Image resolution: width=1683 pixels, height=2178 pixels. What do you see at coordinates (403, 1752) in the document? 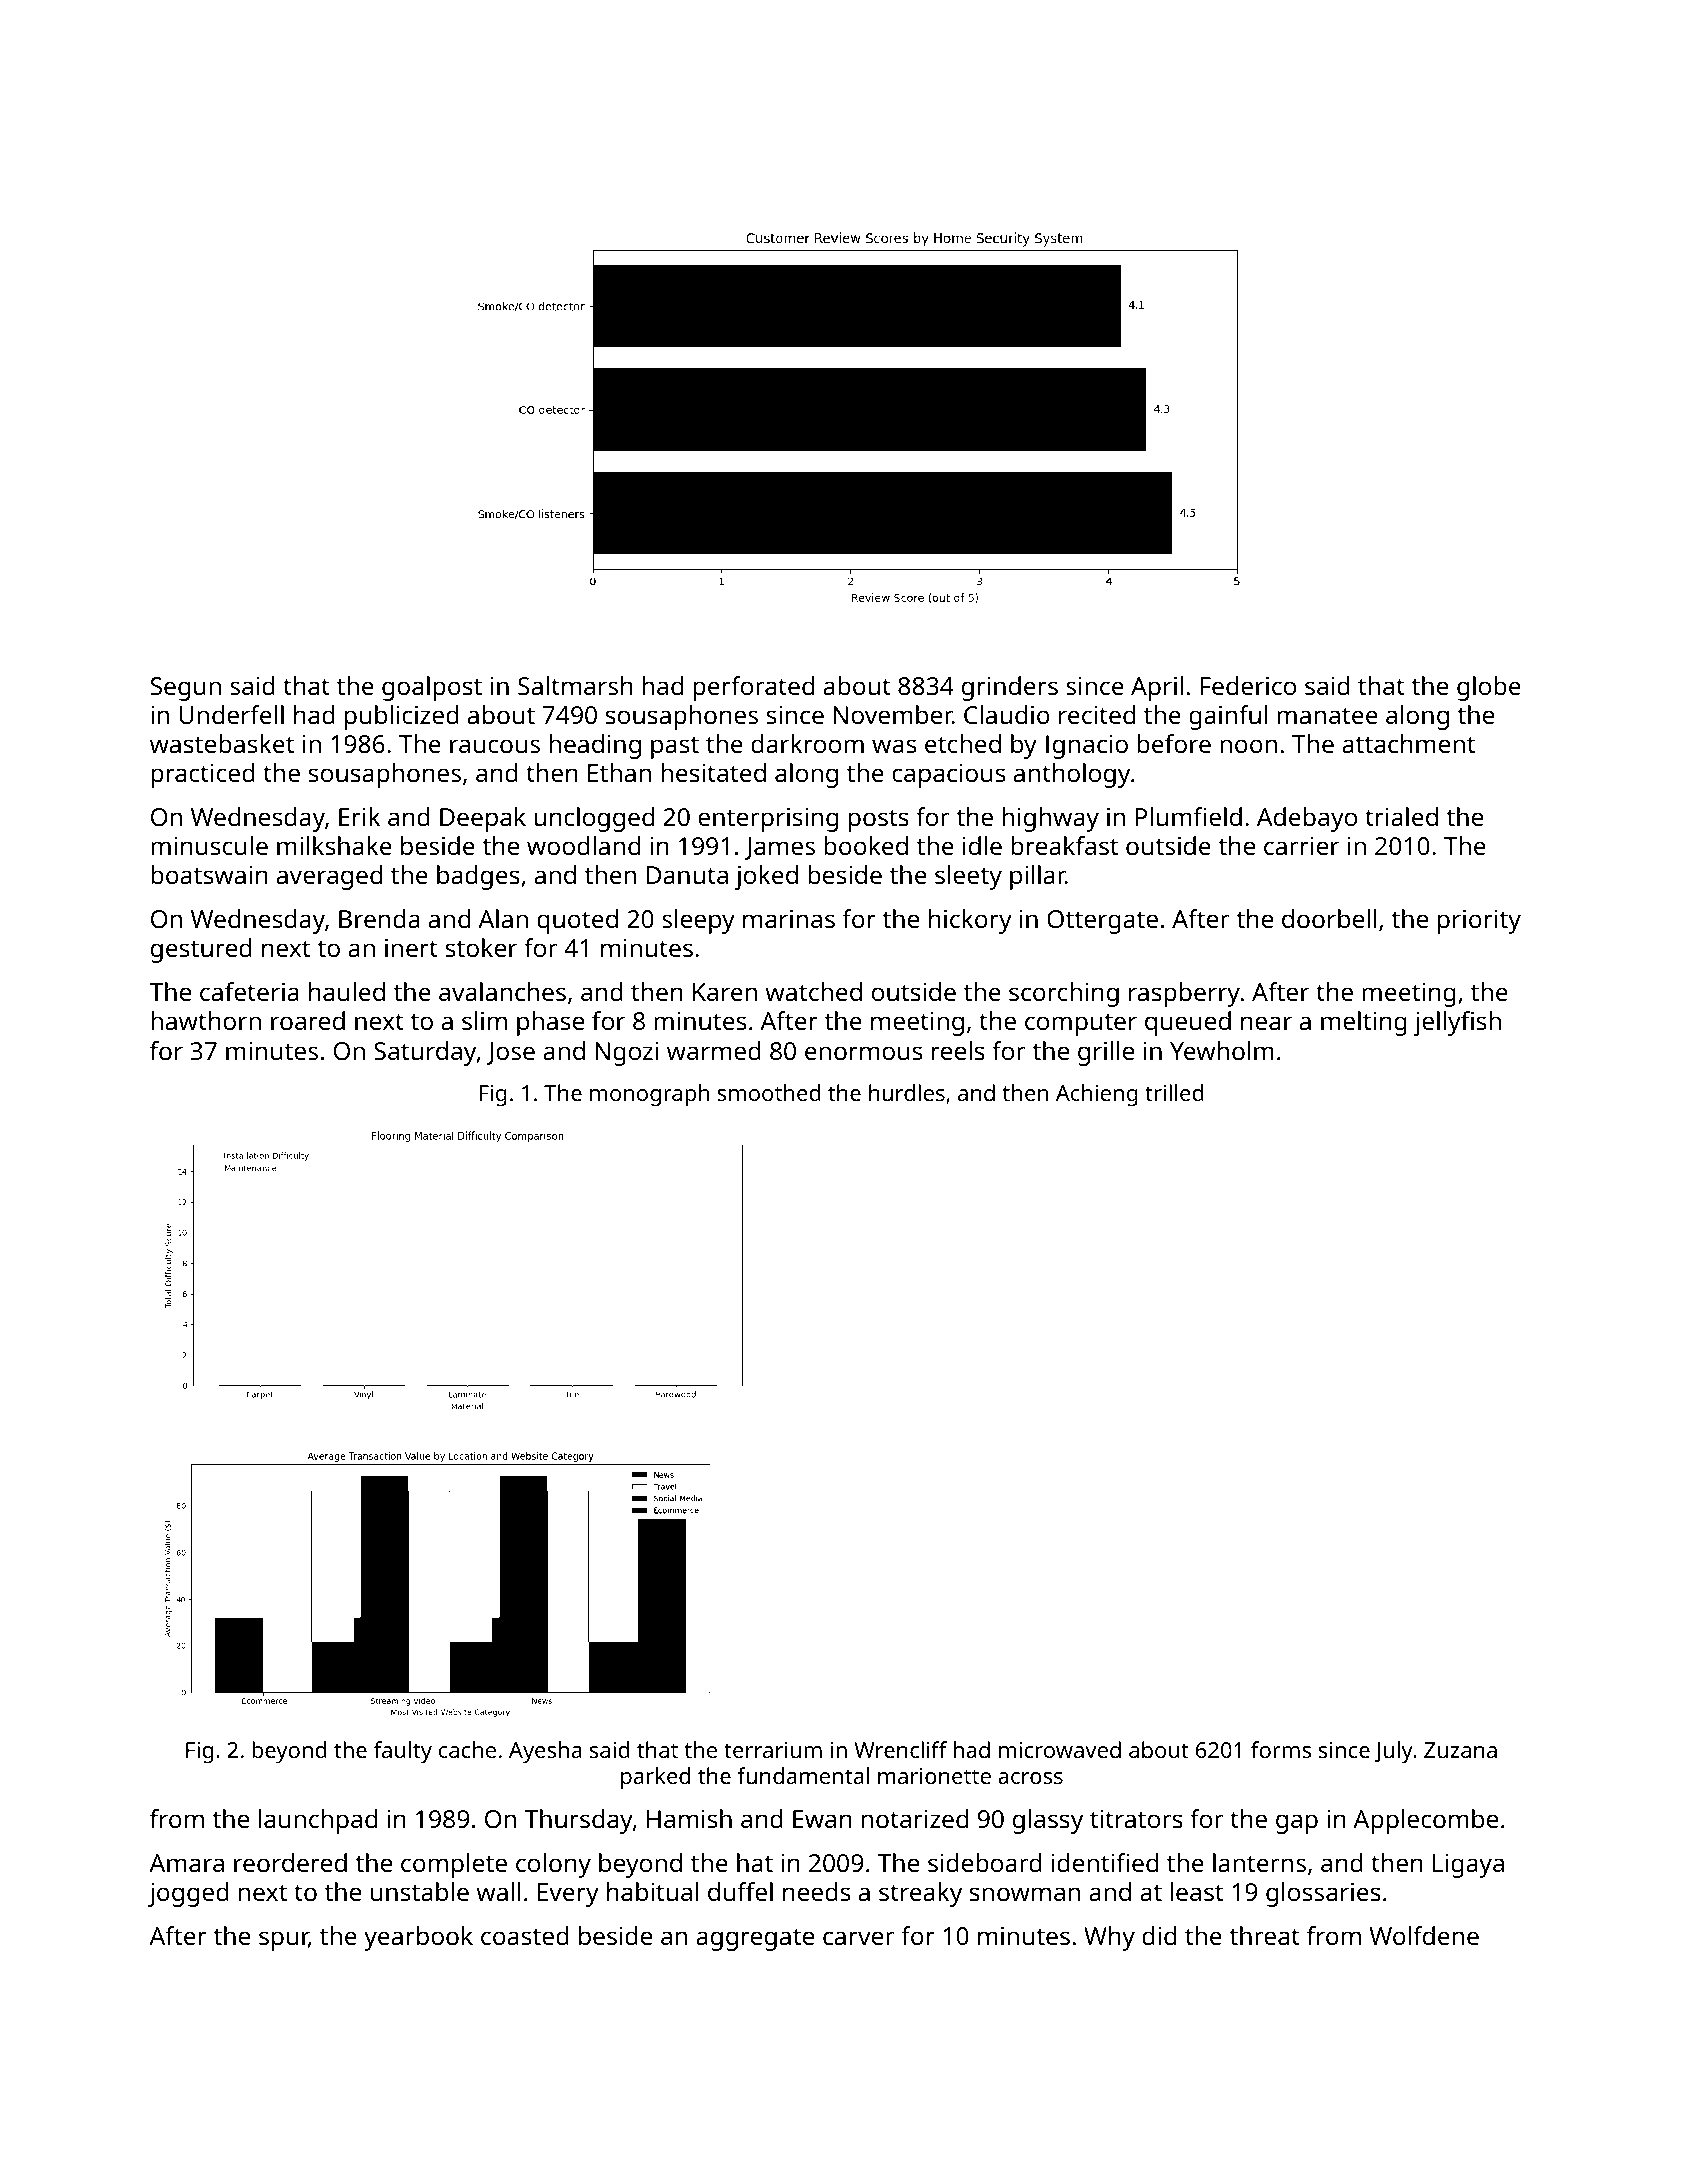
I see `faulty` at bounding box center [403, 1752].
